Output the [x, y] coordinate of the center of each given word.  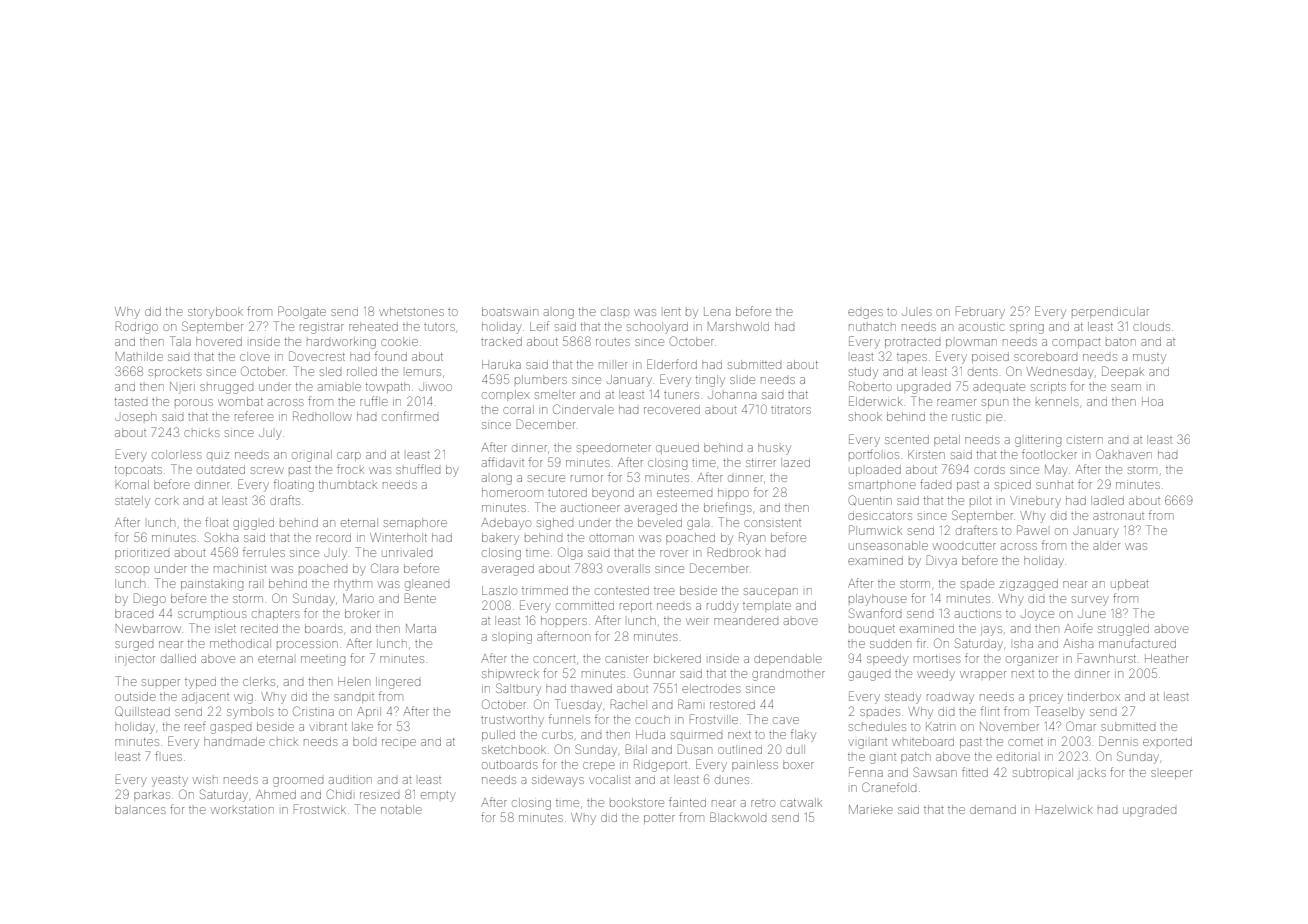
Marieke [871, 809]
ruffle [374, 401]
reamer [956, 402]
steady [903, 698]
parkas [152, 796]
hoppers [564, 621]
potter [659, 819]
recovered [672, 410]
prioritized [142, 554]
